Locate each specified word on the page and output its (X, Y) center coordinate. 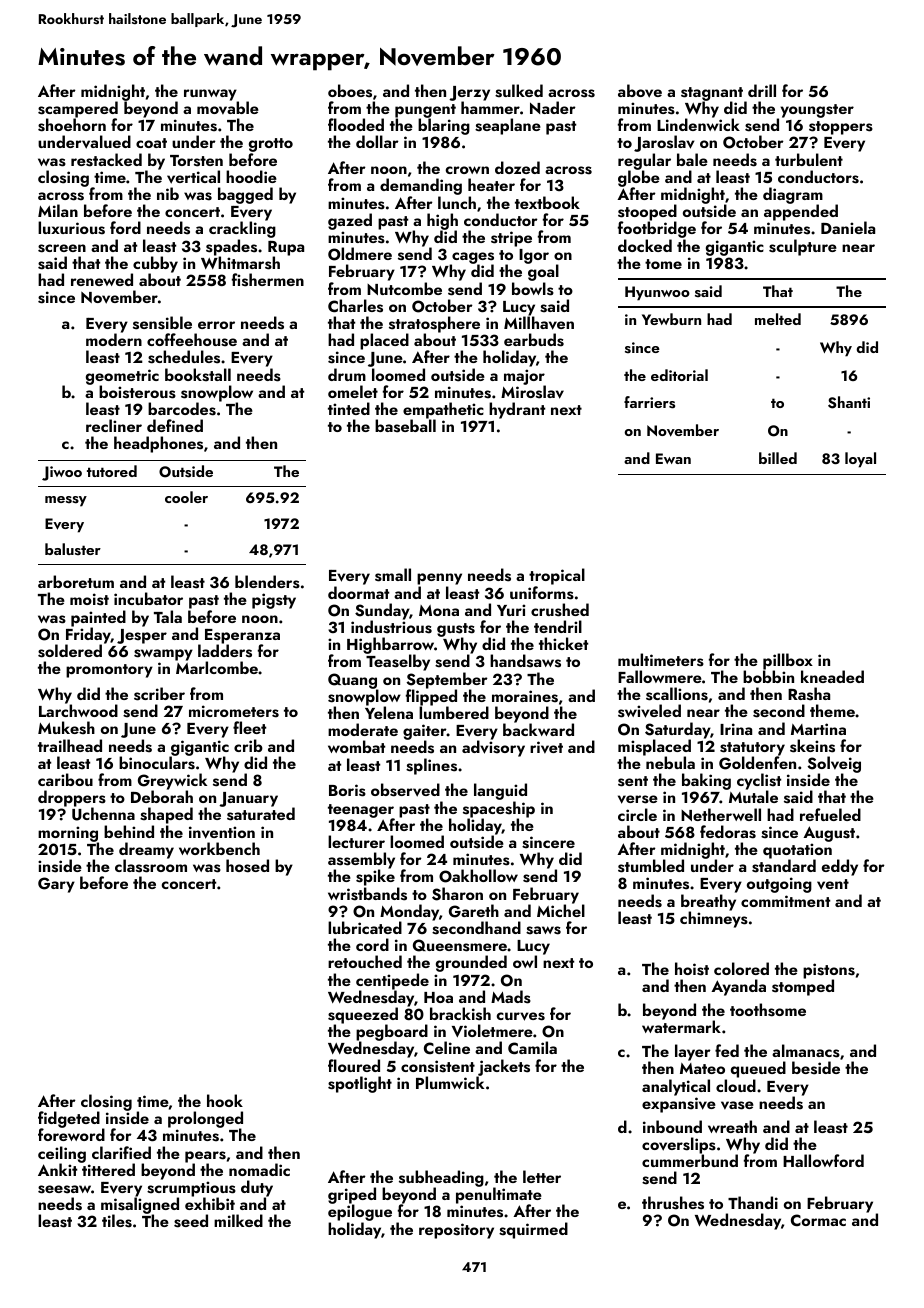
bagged (245, 195)
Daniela (848, 227)
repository (456, 1231)
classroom (151, 866)
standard (784, 866)
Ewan (673, 458)
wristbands (367, 894)
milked (238, 1220)
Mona (439, 610)
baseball (405, 426)
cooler (186, 497)
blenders (267, 582)
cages (472, 258)
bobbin (768, 677)
